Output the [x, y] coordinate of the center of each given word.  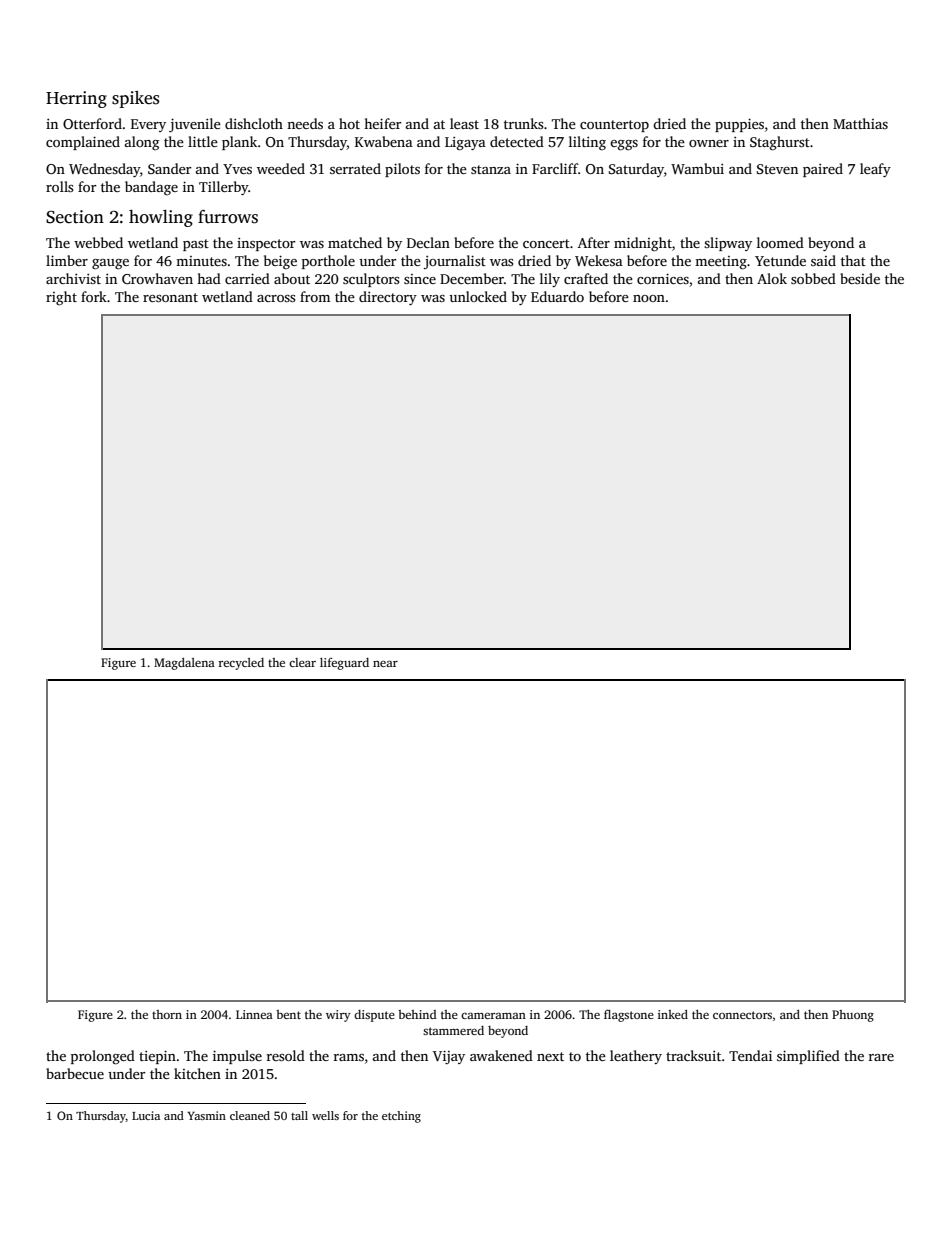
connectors [742, 1015]
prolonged [103, 1057]
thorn [167, 1014]
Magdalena [184, 664]
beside [860, 278]
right [61, 298]
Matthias [860, 123]
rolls [60, 186]
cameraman [493, 1015]
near [385, 663]
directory [388, 298]
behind [417, 1014]
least [464, 123]
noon [649, 298]
